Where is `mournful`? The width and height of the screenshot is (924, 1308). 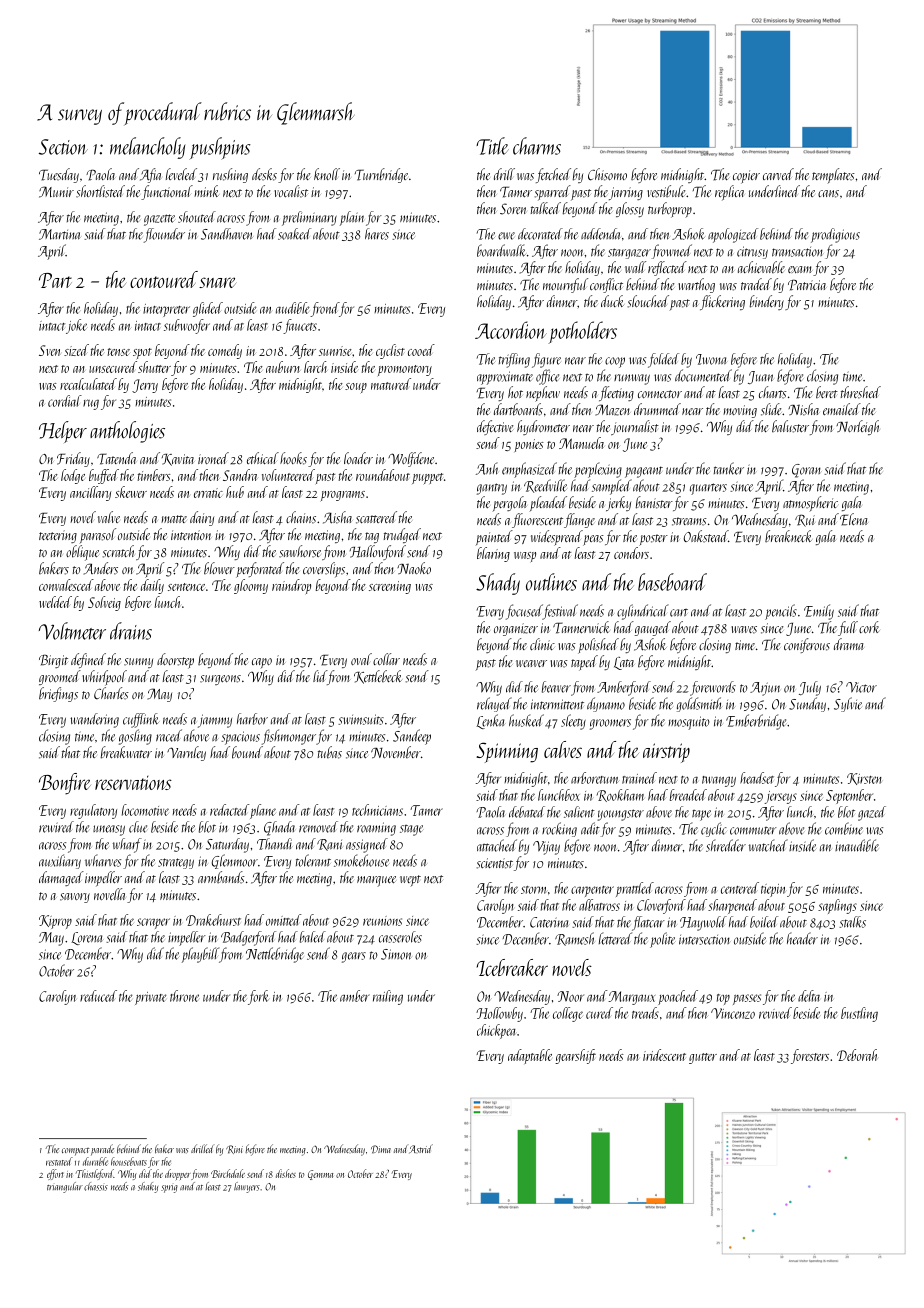 mournful is located at coordinates (565, 285).
